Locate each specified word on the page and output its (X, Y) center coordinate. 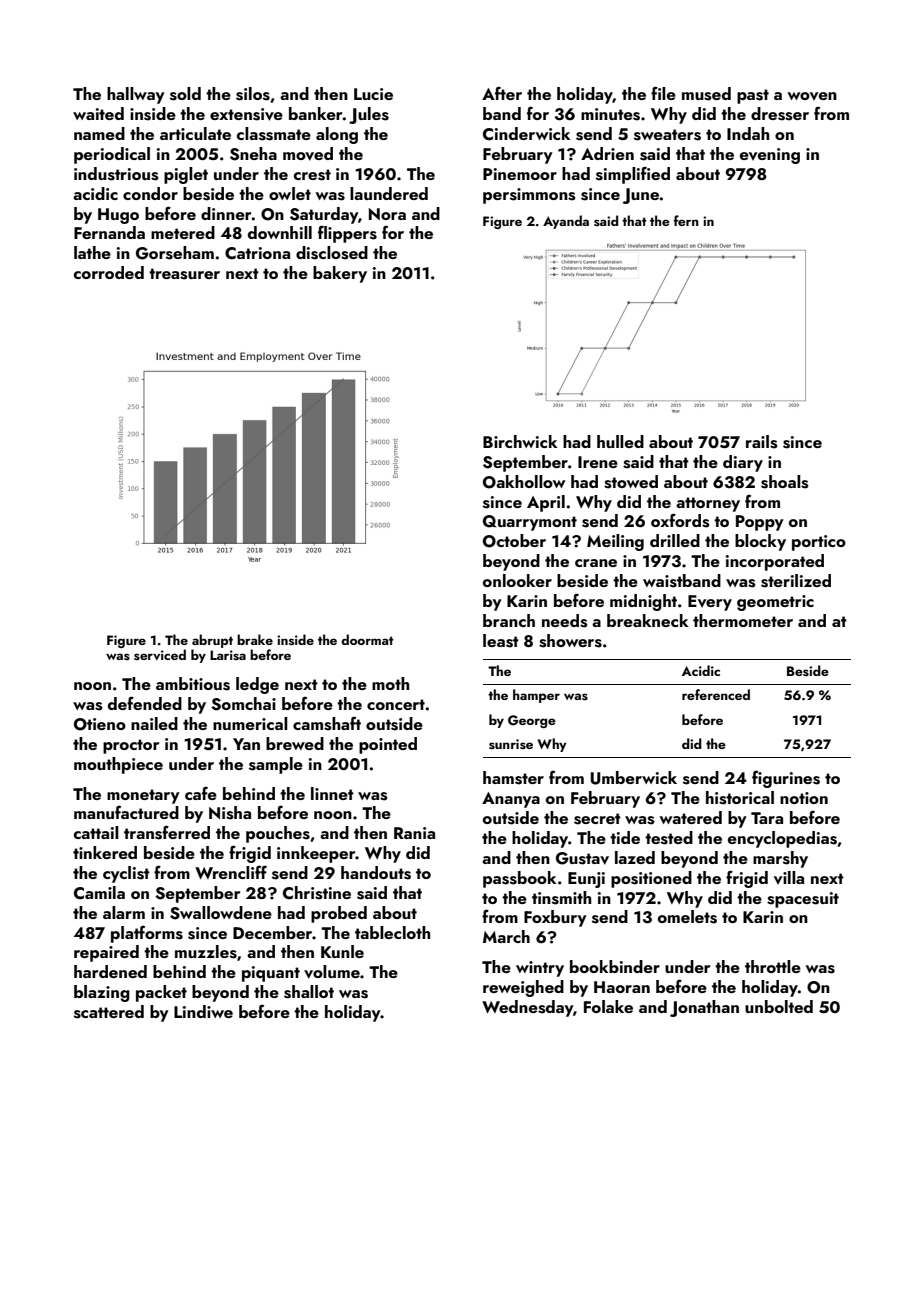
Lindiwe (203, 1011)
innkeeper (316, 854)
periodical (112, 155)
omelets (687, 917)
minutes (610, 114)
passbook (519, 879)
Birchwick (520, 441)
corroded (109, 272)
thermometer (743, 620)
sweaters (667, 135)
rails (761, 442)
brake (255, 639)
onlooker (517, 580)
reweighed (523, 988)
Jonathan (704, 1008)
